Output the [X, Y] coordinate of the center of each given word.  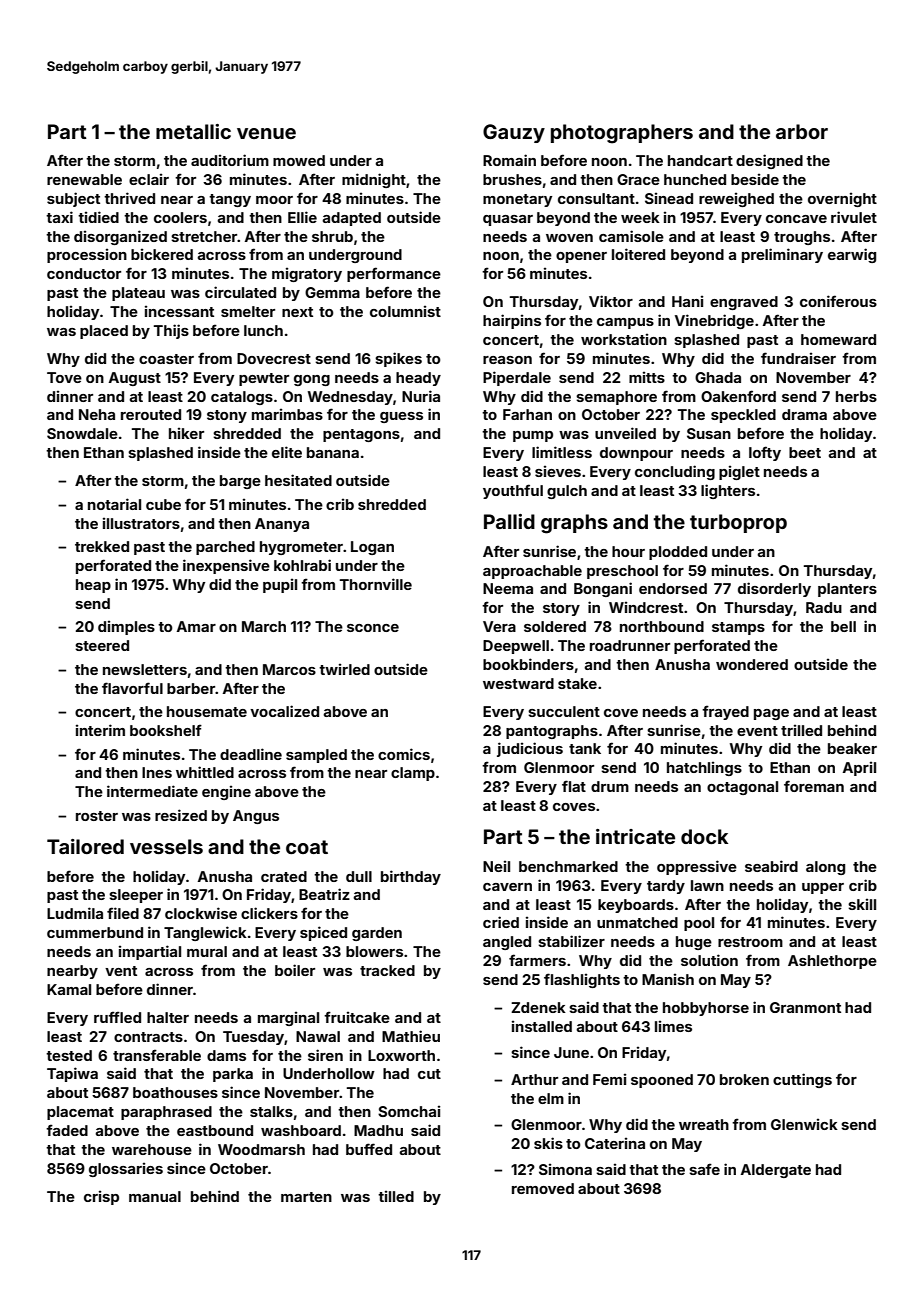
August [135, 379]
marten [306, 1197]
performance [394, 274]
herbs [856, 396]
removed [543, 1188]
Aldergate [776, 1171]
